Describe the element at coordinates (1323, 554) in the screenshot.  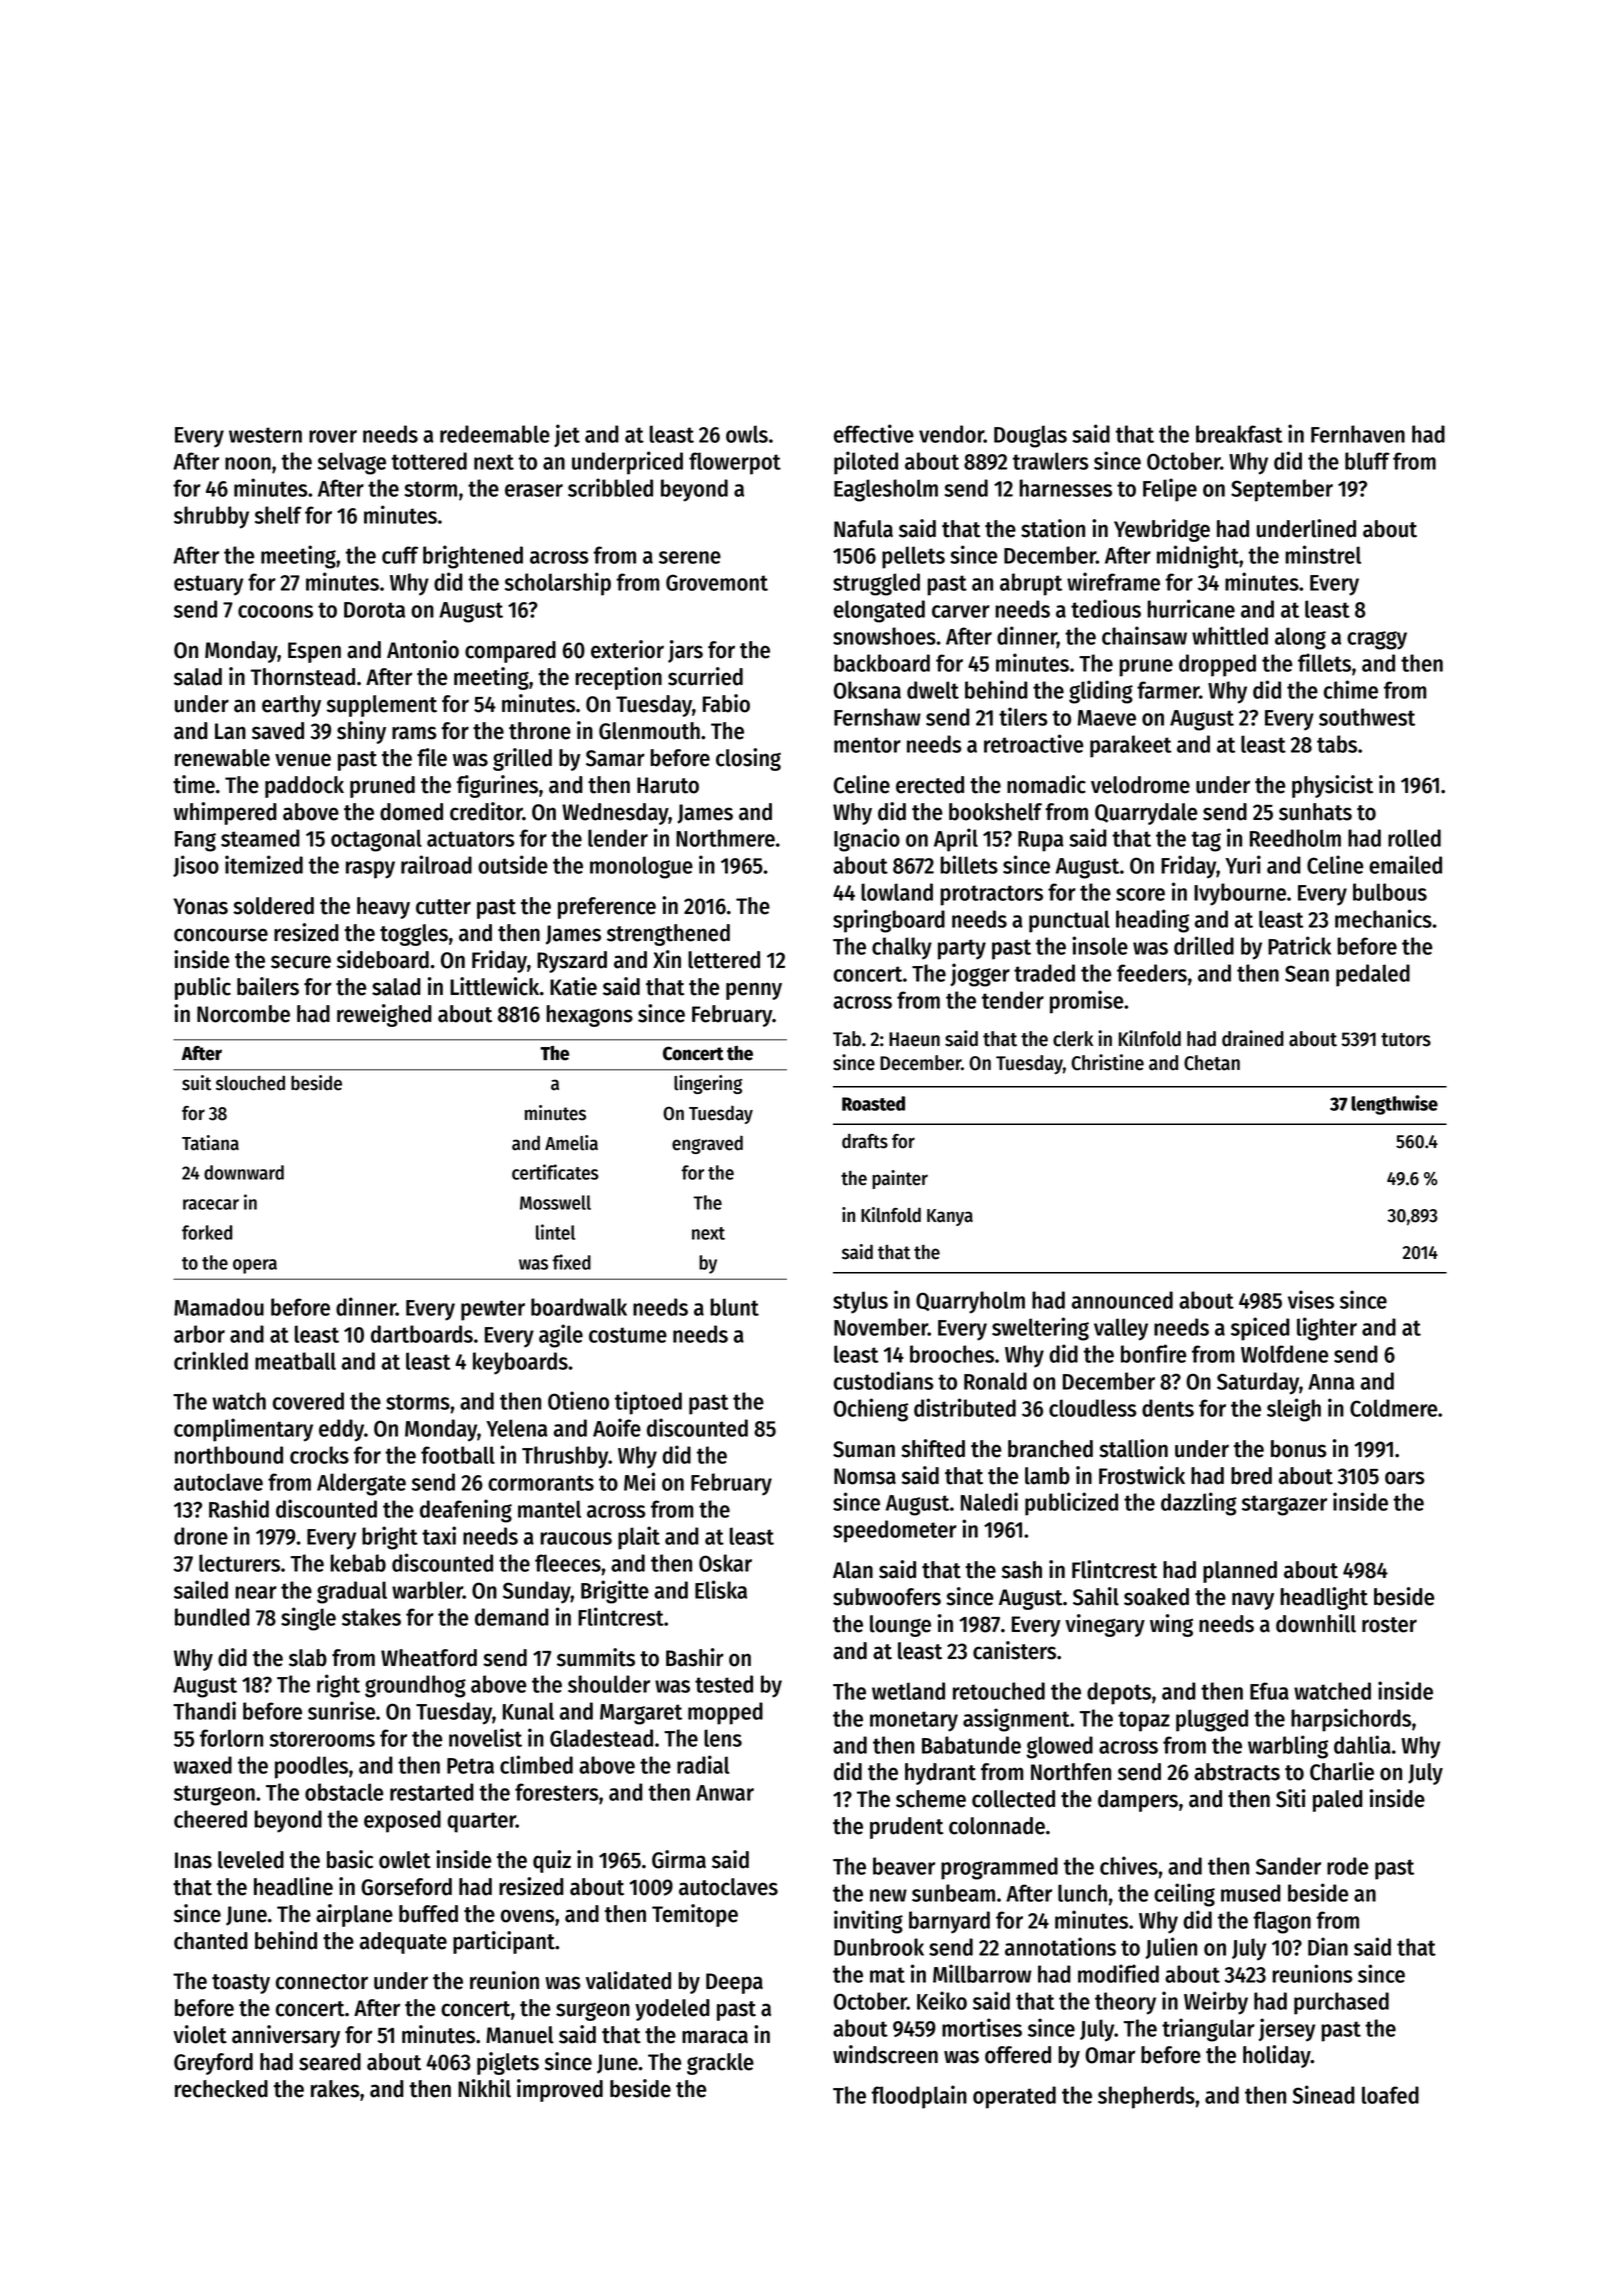
I see `minstrel` at that location.
